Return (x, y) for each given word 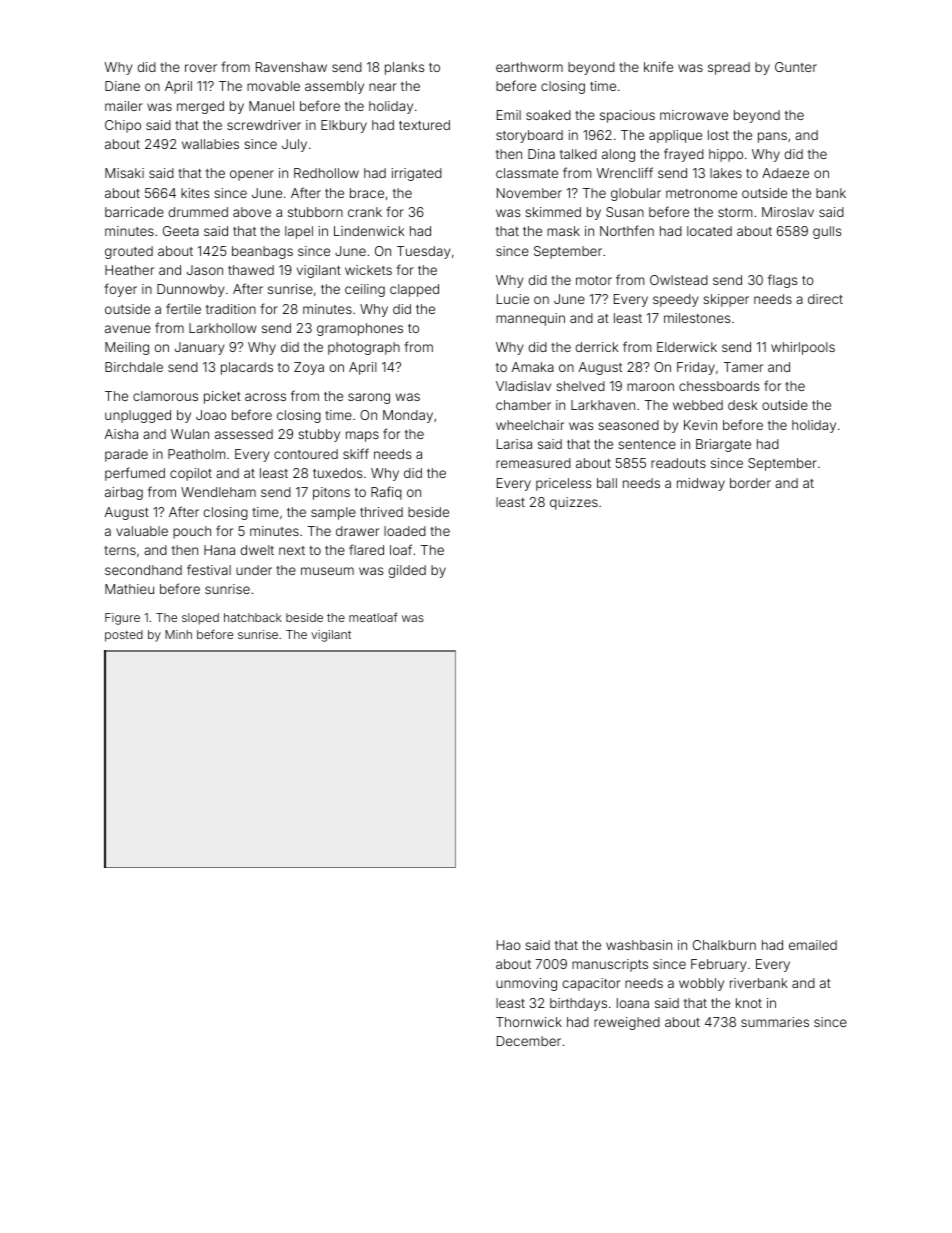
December (529, 1041)
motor (594, 280)
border (750, 483)
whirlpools (803, 348)
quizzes (574, 503)
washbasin (639, 945)
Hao (509, 945)
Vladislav (523, 386)
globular (636, 194)
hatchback (253, 617)
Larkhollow (223, 328)
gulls (827, 232)
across (265, 397)
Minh (178, 634)
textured (424, 125)
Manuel (271, 106)
